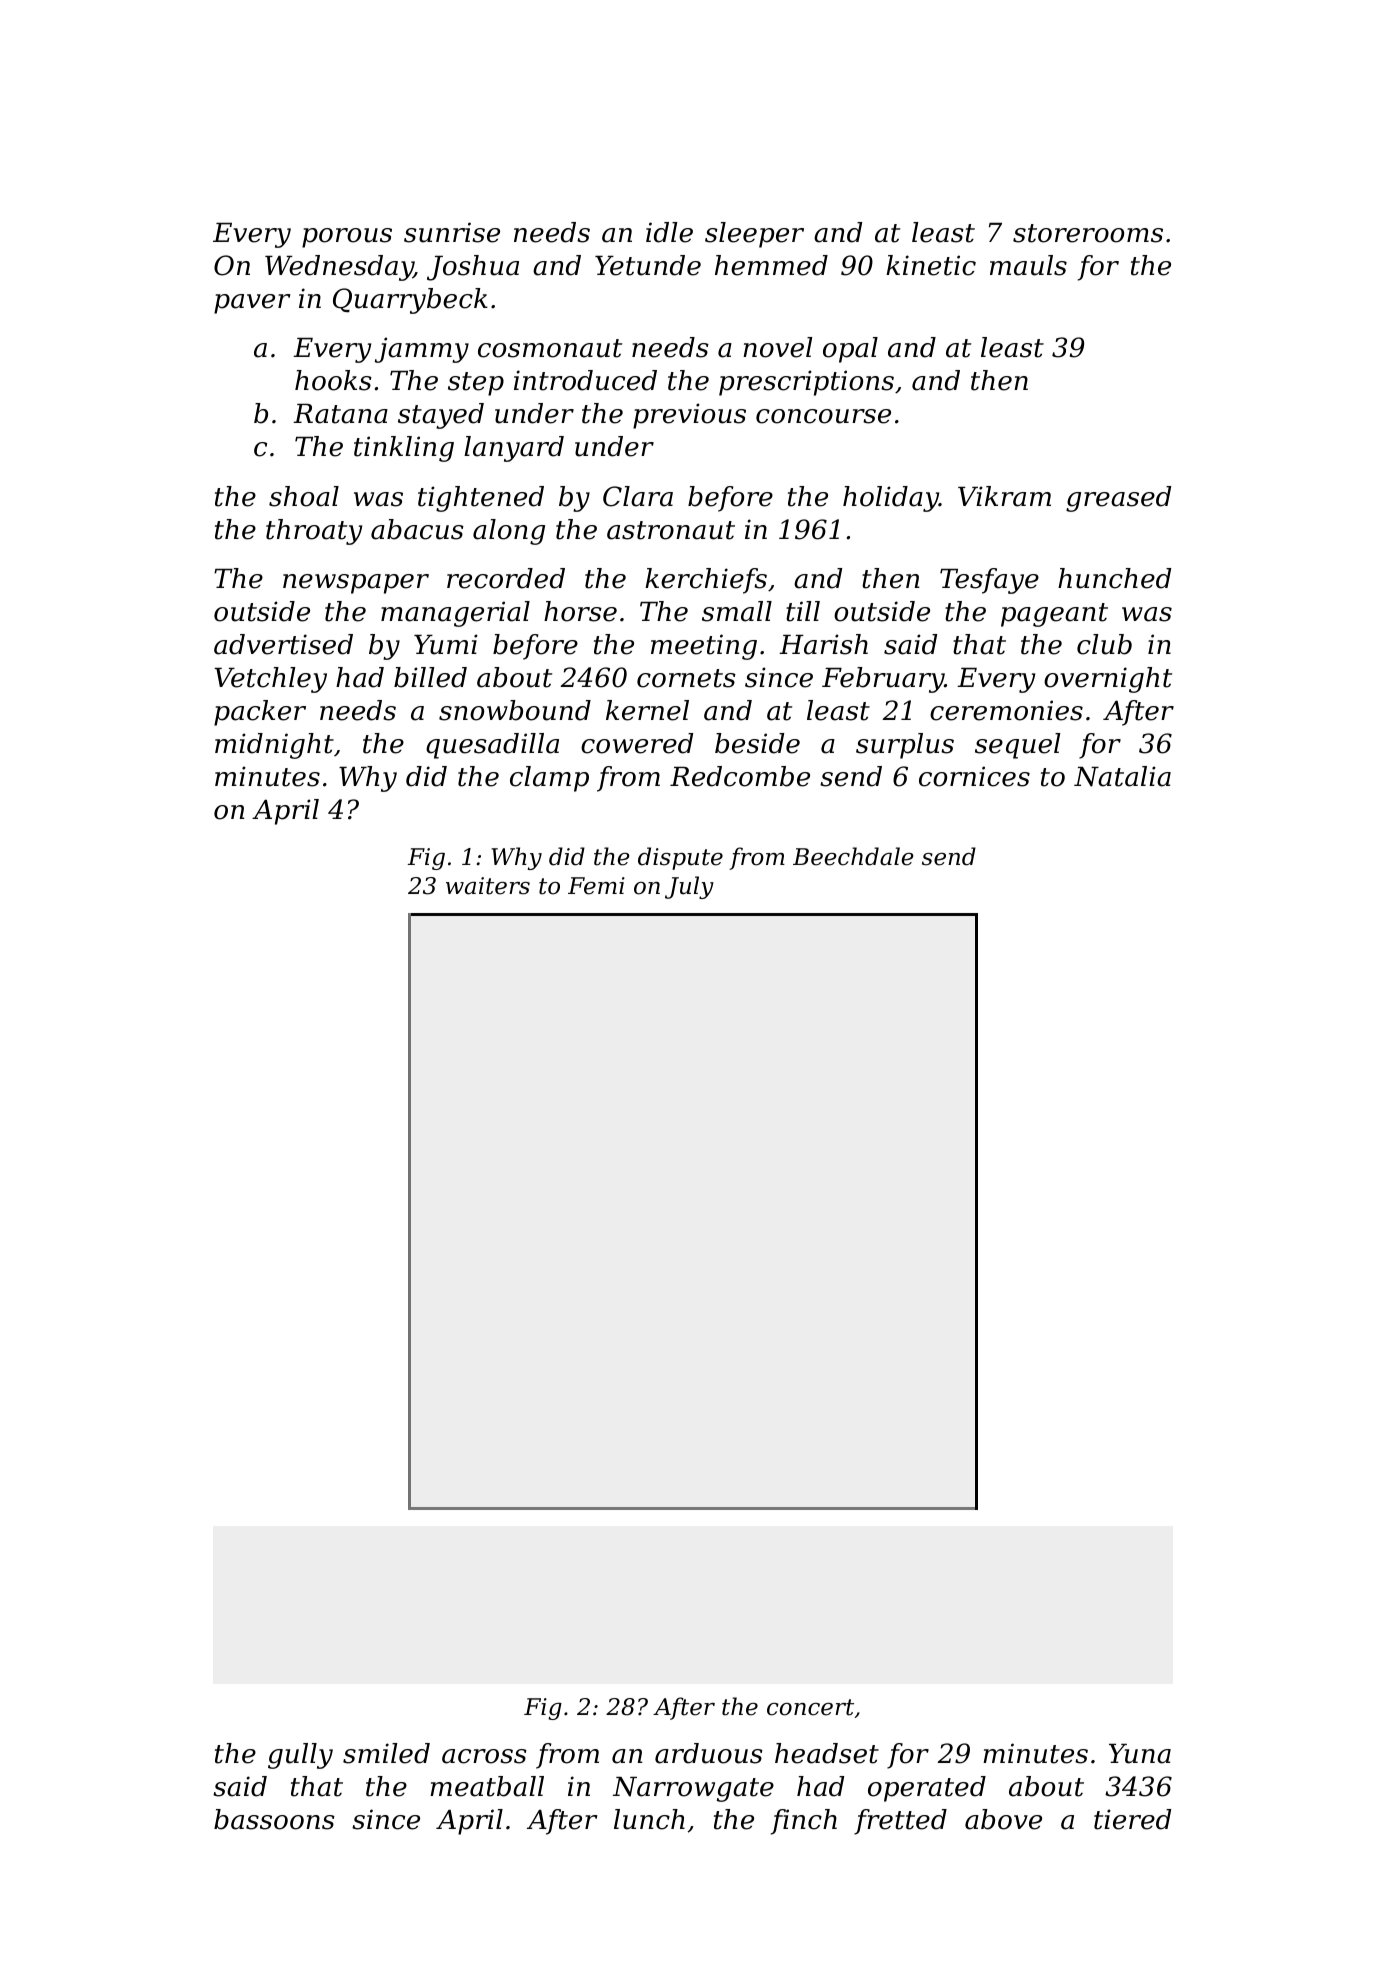 This page has height=1969, width=1386. I want to click on bassoons, so click(274, 1819).
